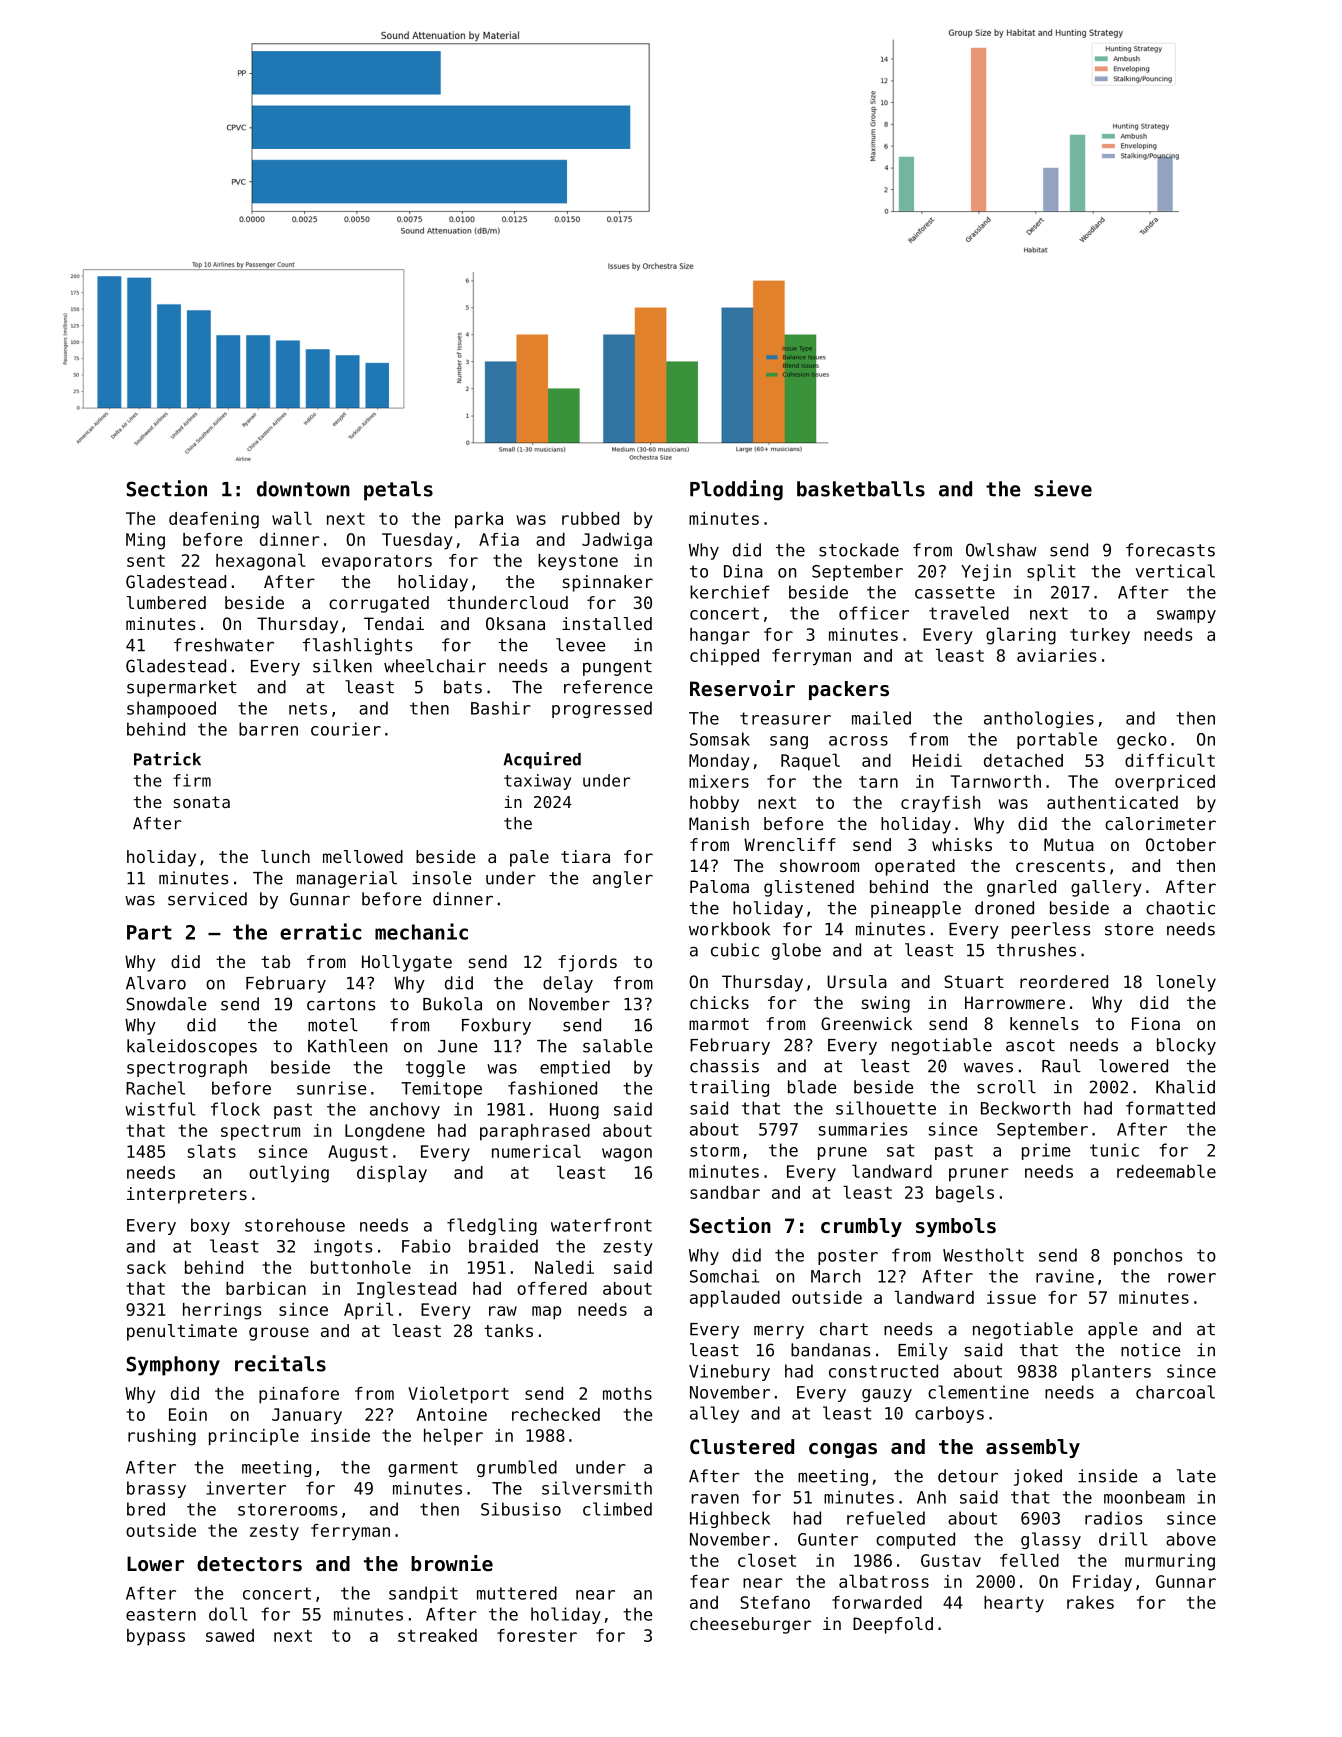 This screenshot has width=1342, height=1737. What do you see at coordinates (437, 1635) in the screenshot?
I see `streaked` at bounding box center [437, 1635].
